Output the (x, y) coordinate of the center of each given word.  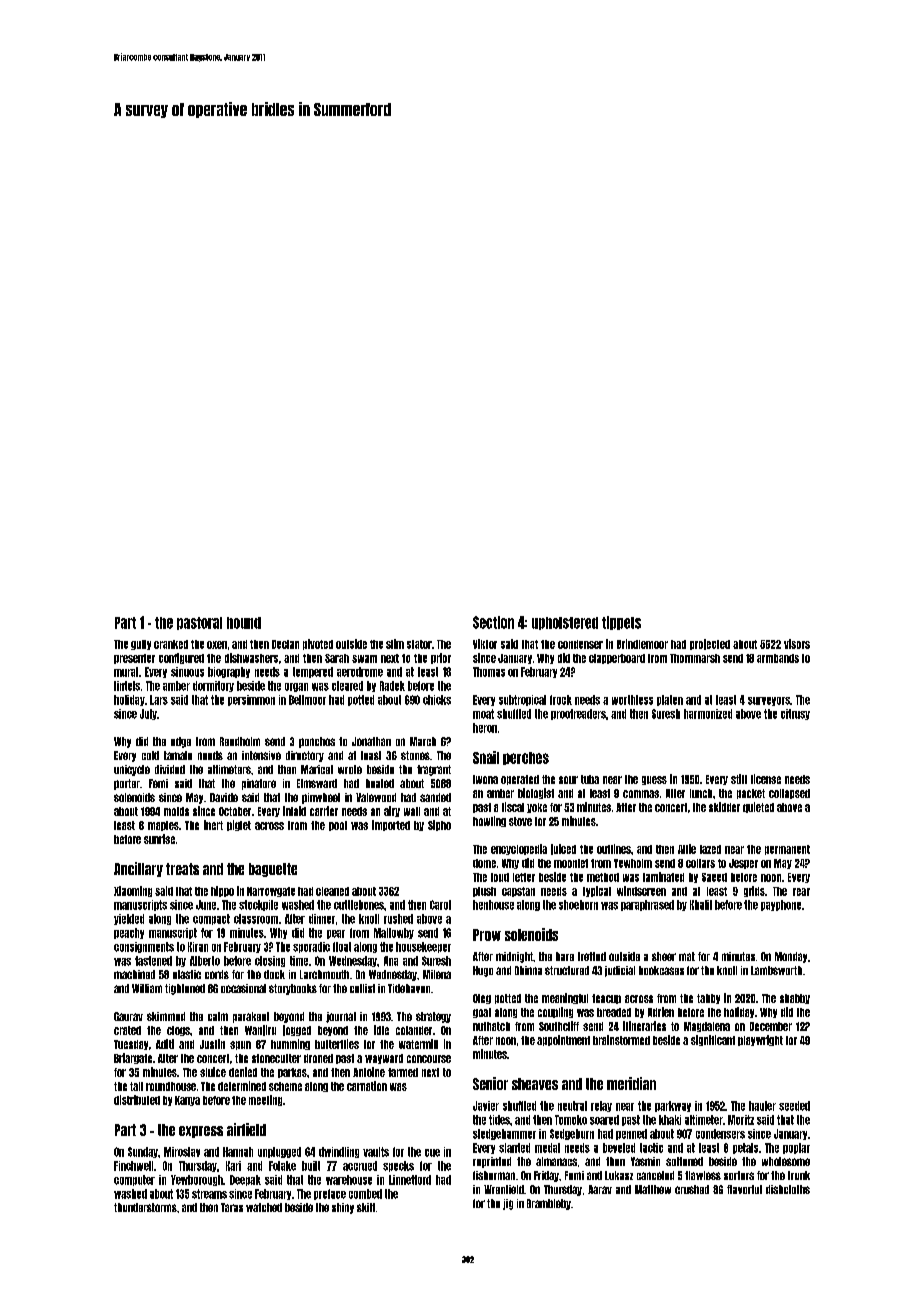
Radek (392, 686)
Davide (224, 797)
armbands (778, 658)
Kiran (198, 947)
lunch (701, 793)
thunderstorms (145, 1207)
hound (244, 623)
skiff (366, 1207)
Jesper (743, 864)
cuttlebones (359, 905)
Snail (486, 757)
